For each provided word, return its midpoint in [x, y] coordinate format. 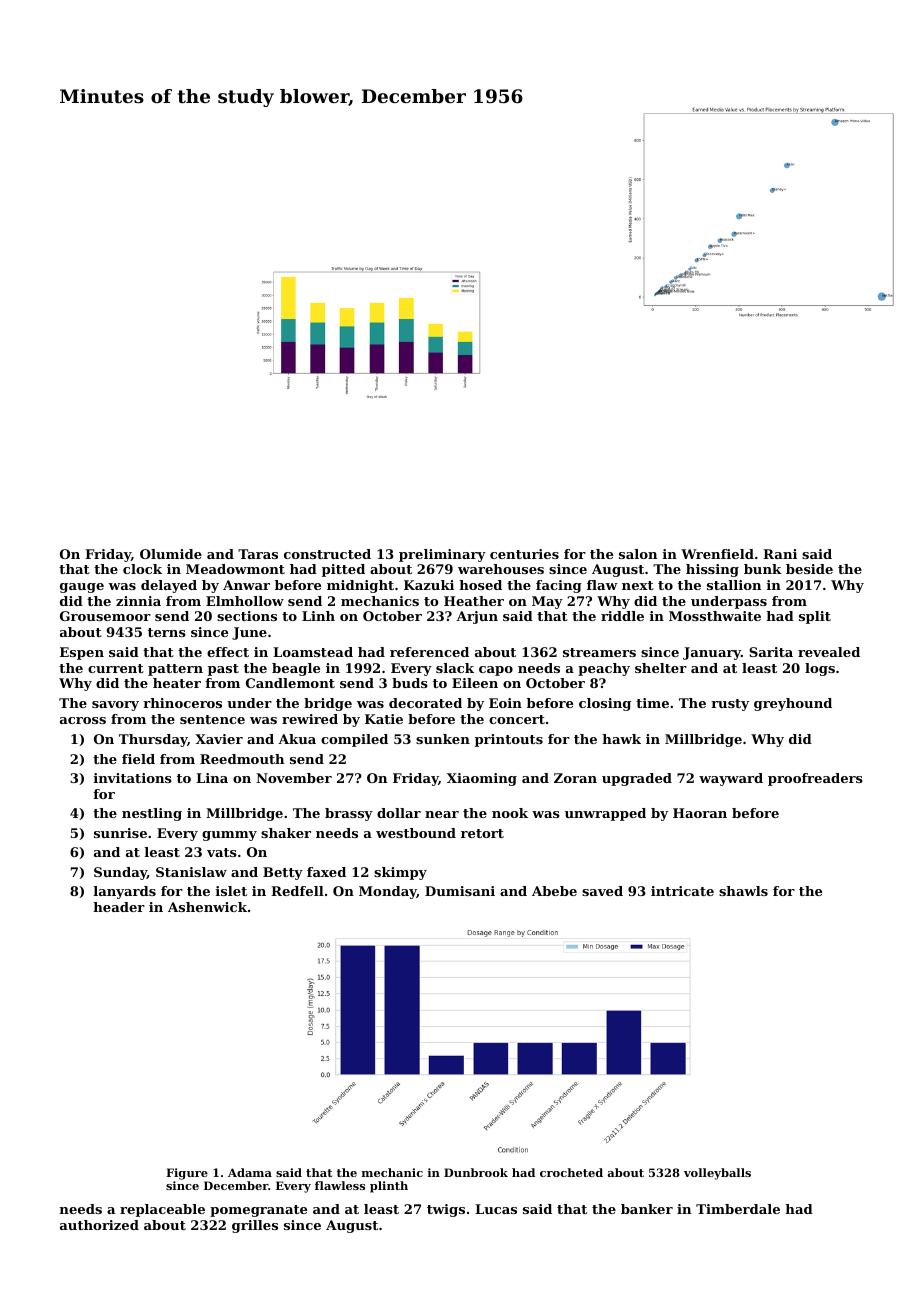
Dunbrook [476, 1172]
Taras [258, 554]
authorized [99, 1225]
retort [482, 833]
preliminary [442, 555]
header [119, 907]
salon [638, 554]
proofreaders [815, 779]
